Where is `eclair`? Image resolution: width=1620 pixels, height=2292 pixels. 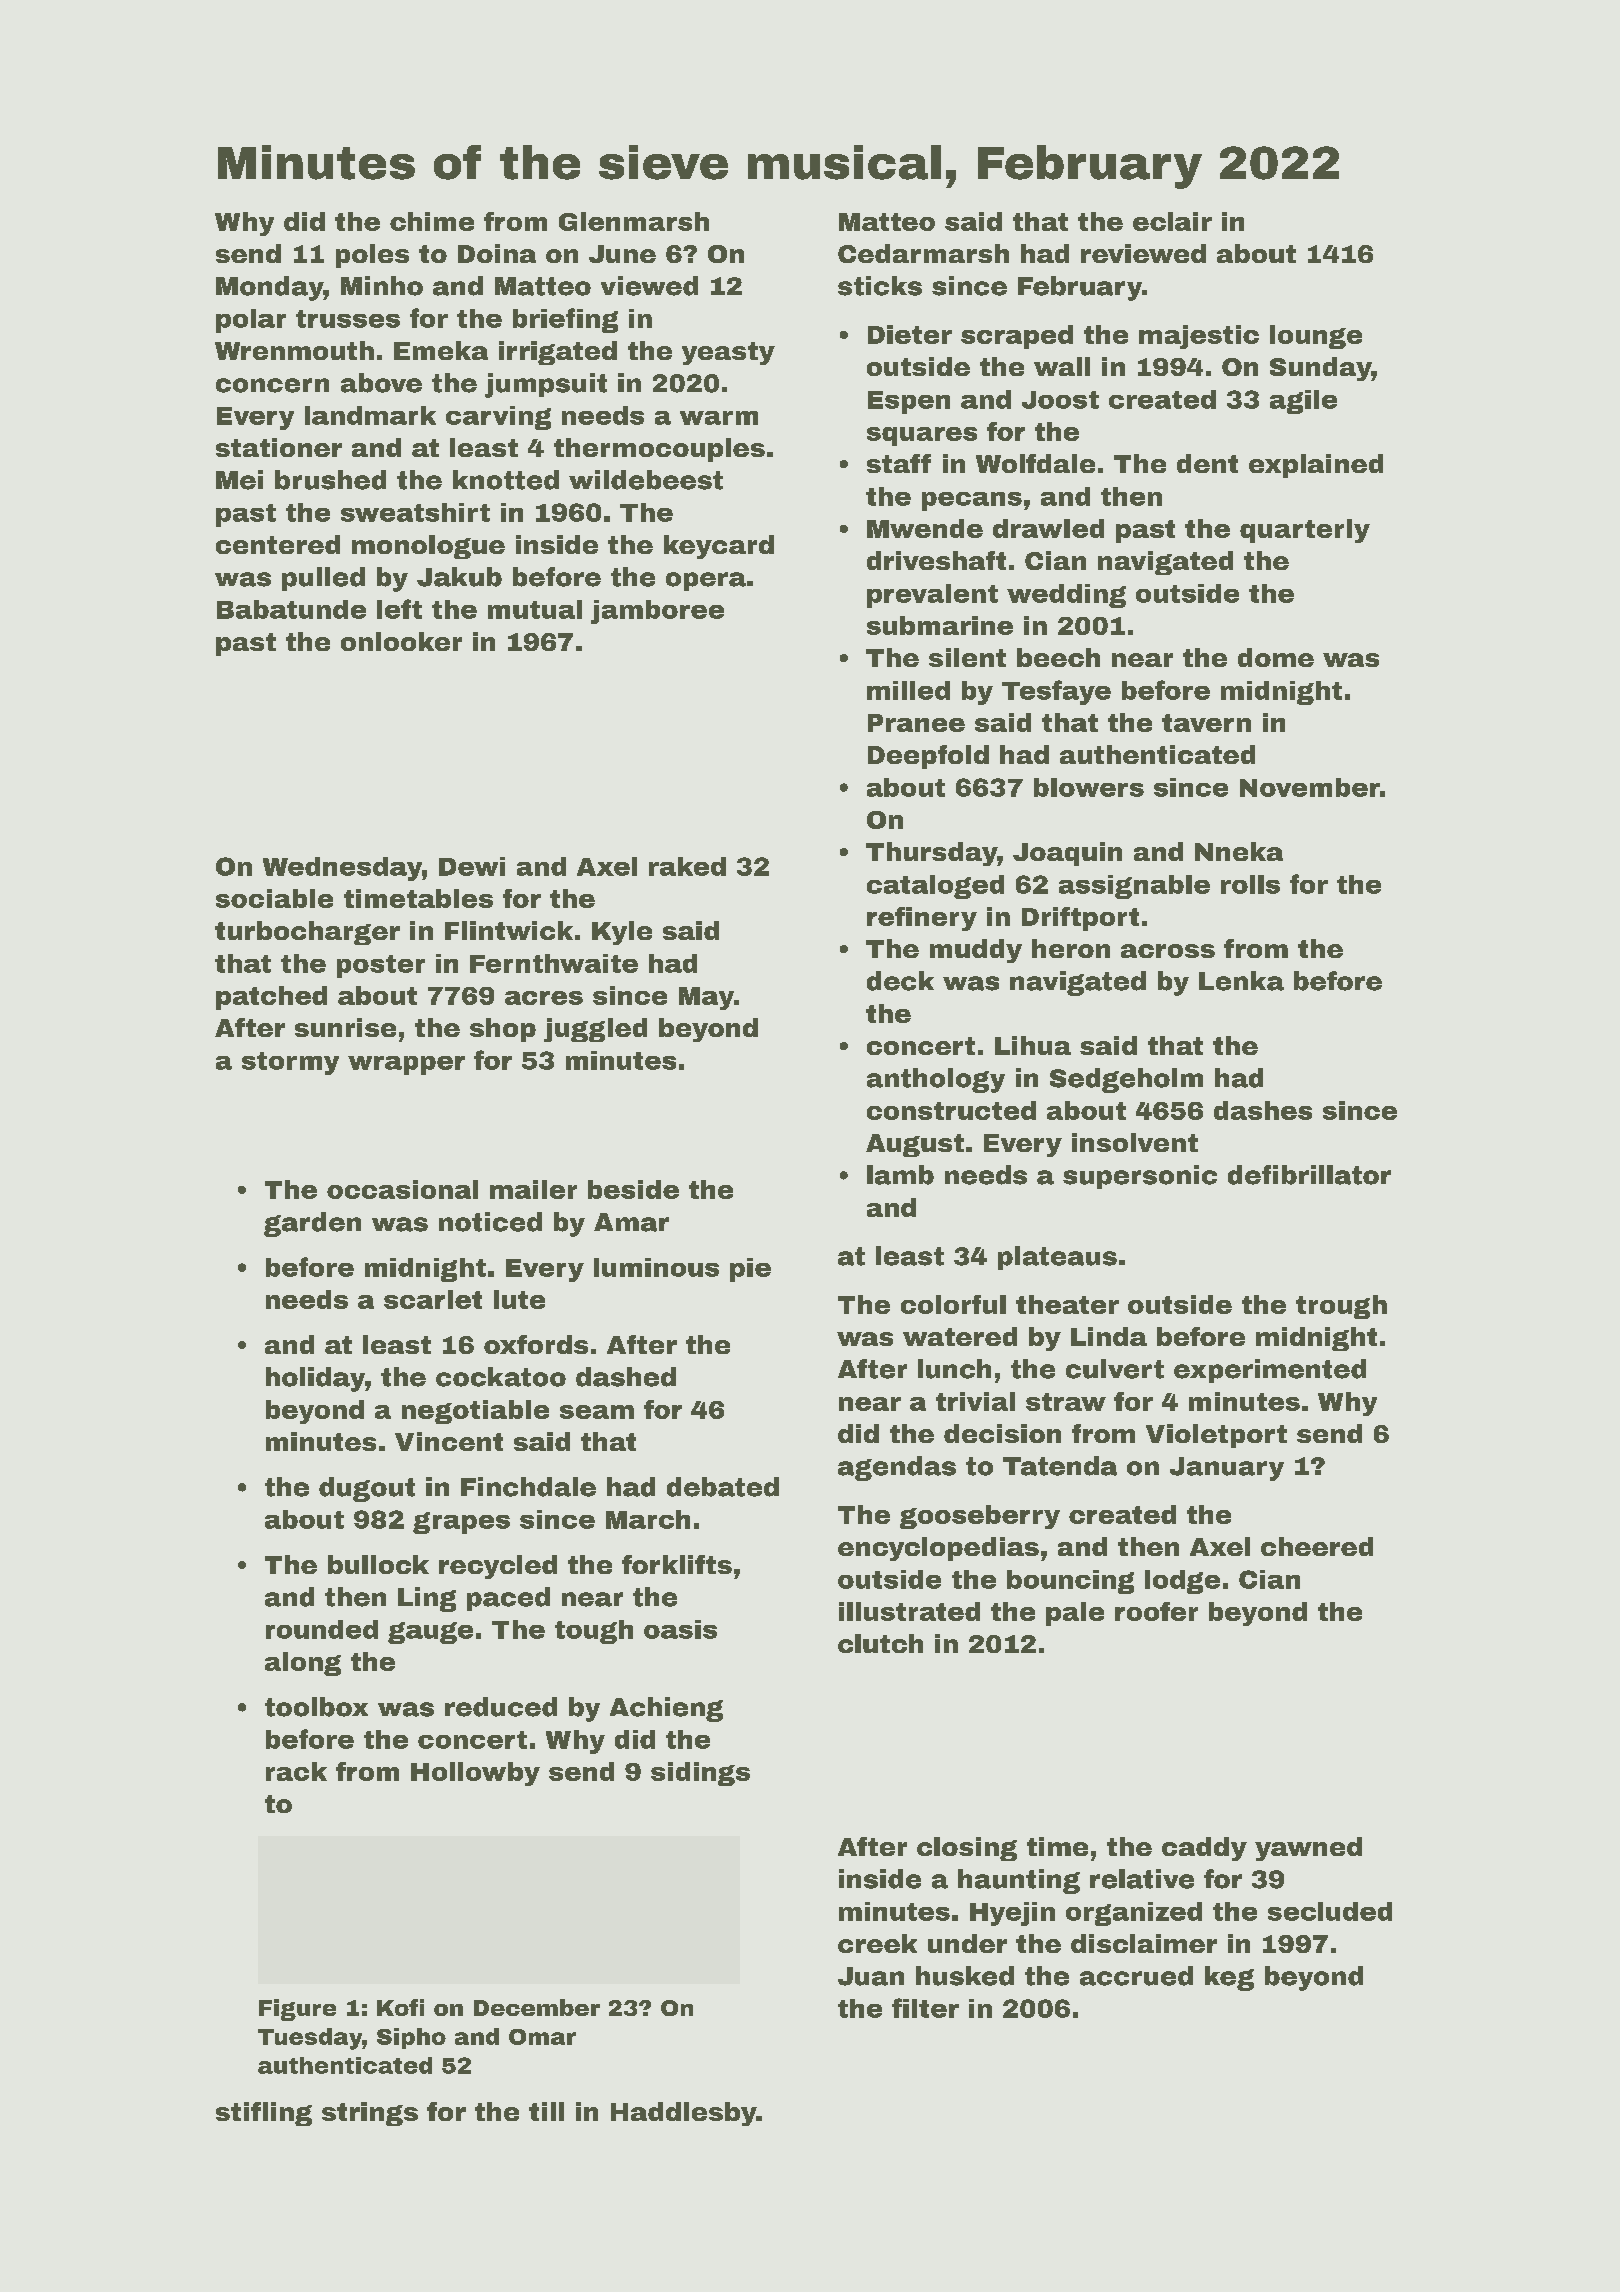 eclair is located at coordinates (1172, 221).
